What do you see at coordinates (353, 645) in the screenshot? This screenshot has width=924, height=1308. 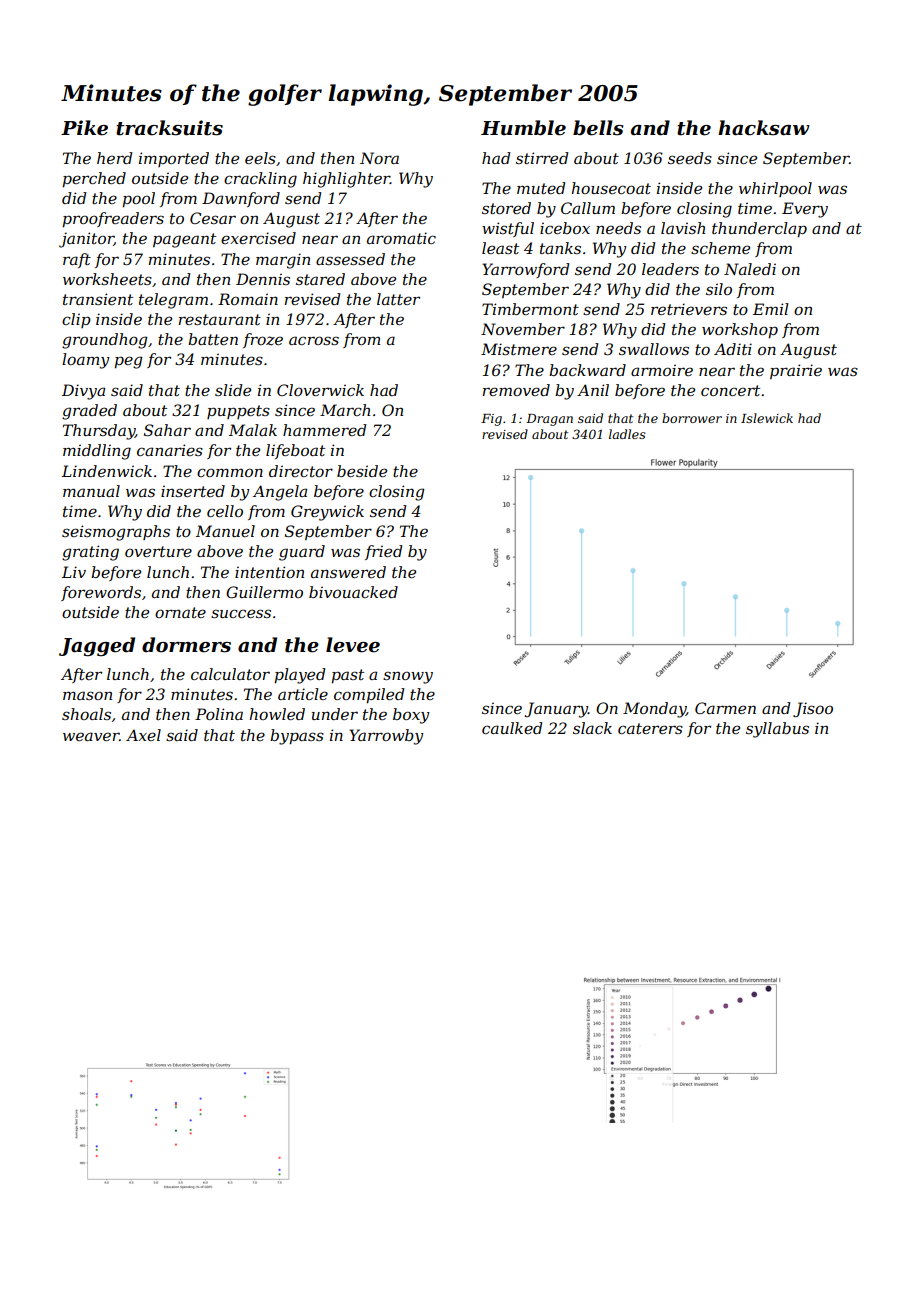 I see `levee` at bounding box center [353, 645].
